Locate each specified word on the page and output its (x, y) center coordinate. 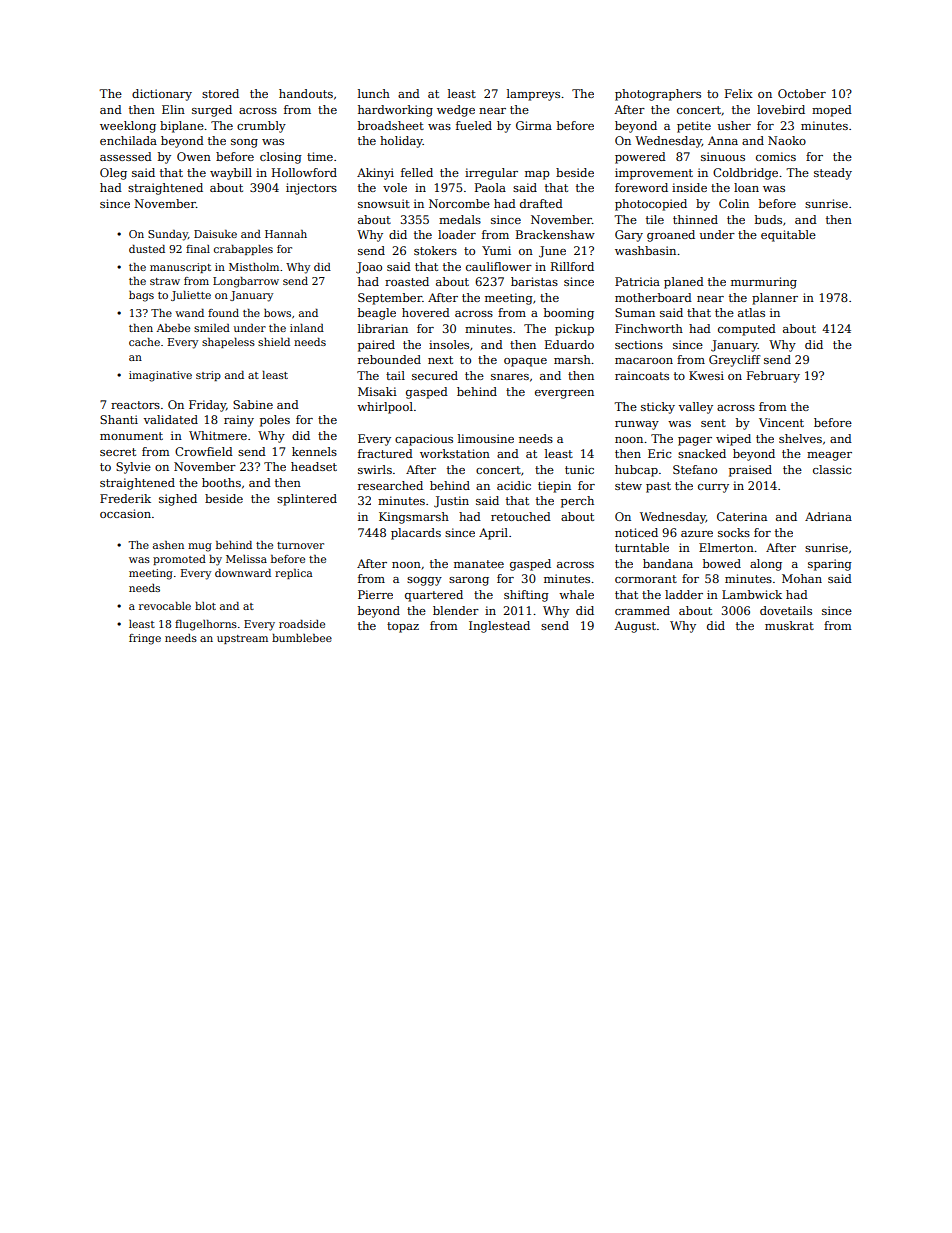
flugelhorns (206, 625)
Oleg (113, 174)
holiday (401, 142)
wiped (733, 440)
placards (416, 534)
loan (746, 187)
